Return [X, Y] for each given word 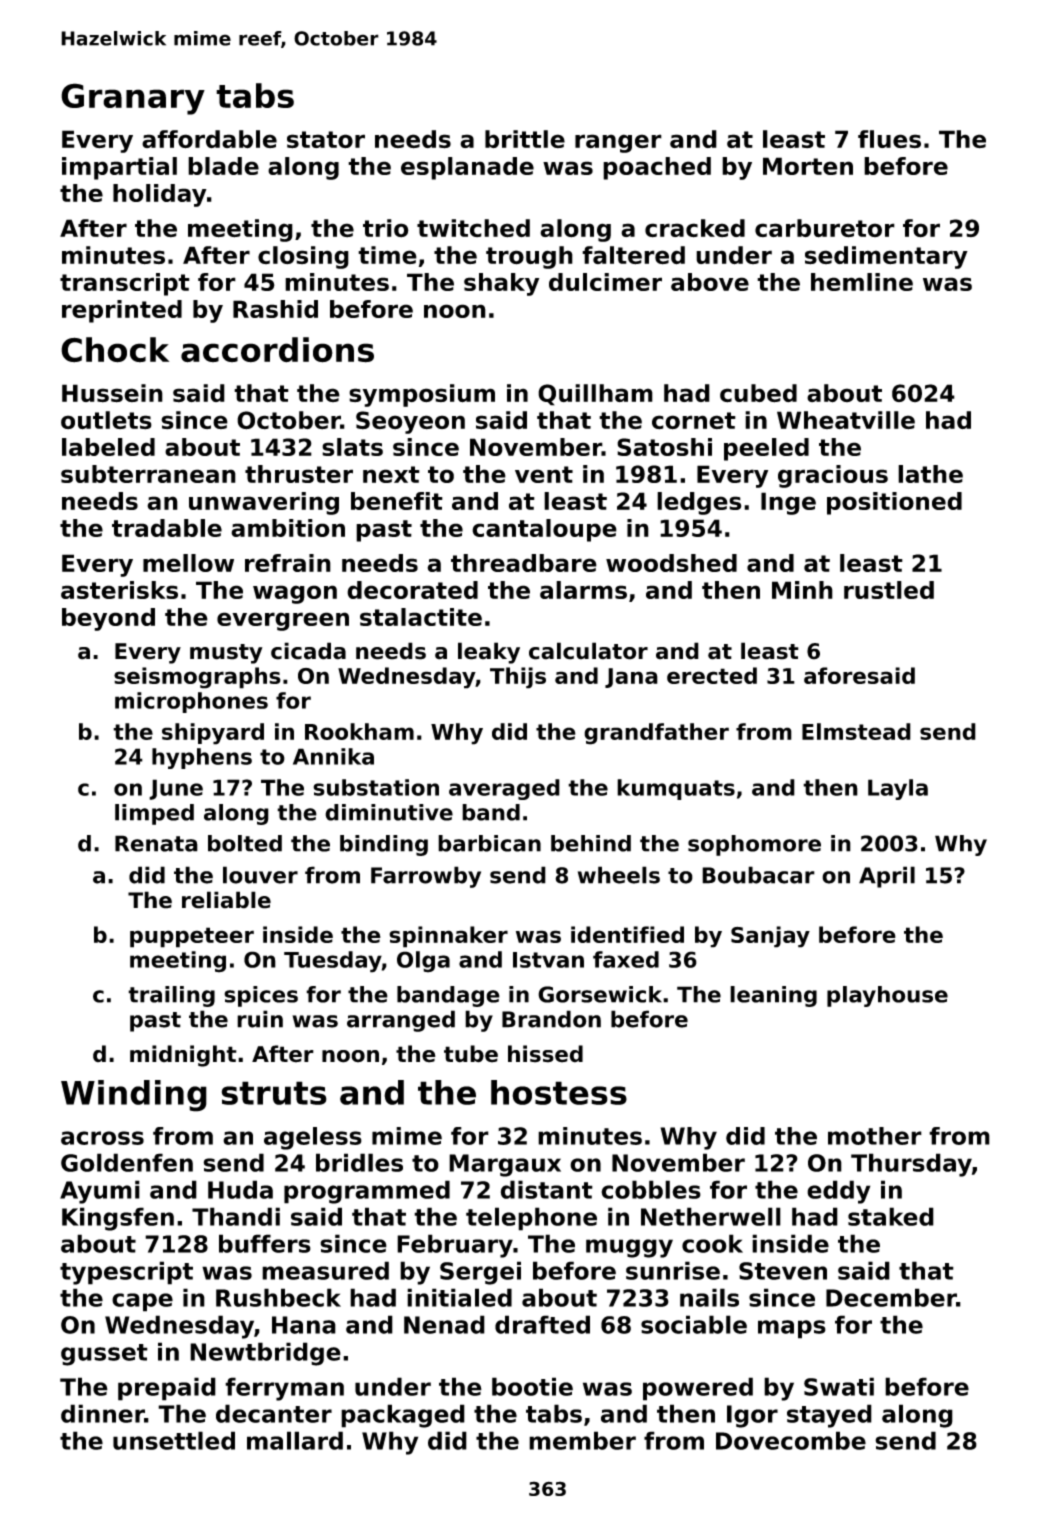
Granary [133, 99]
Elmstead [856, 731]
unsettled [174, 1440]
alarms [583, 590]
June [176, 789]
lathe [930, 474]
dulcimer [605, 282]
